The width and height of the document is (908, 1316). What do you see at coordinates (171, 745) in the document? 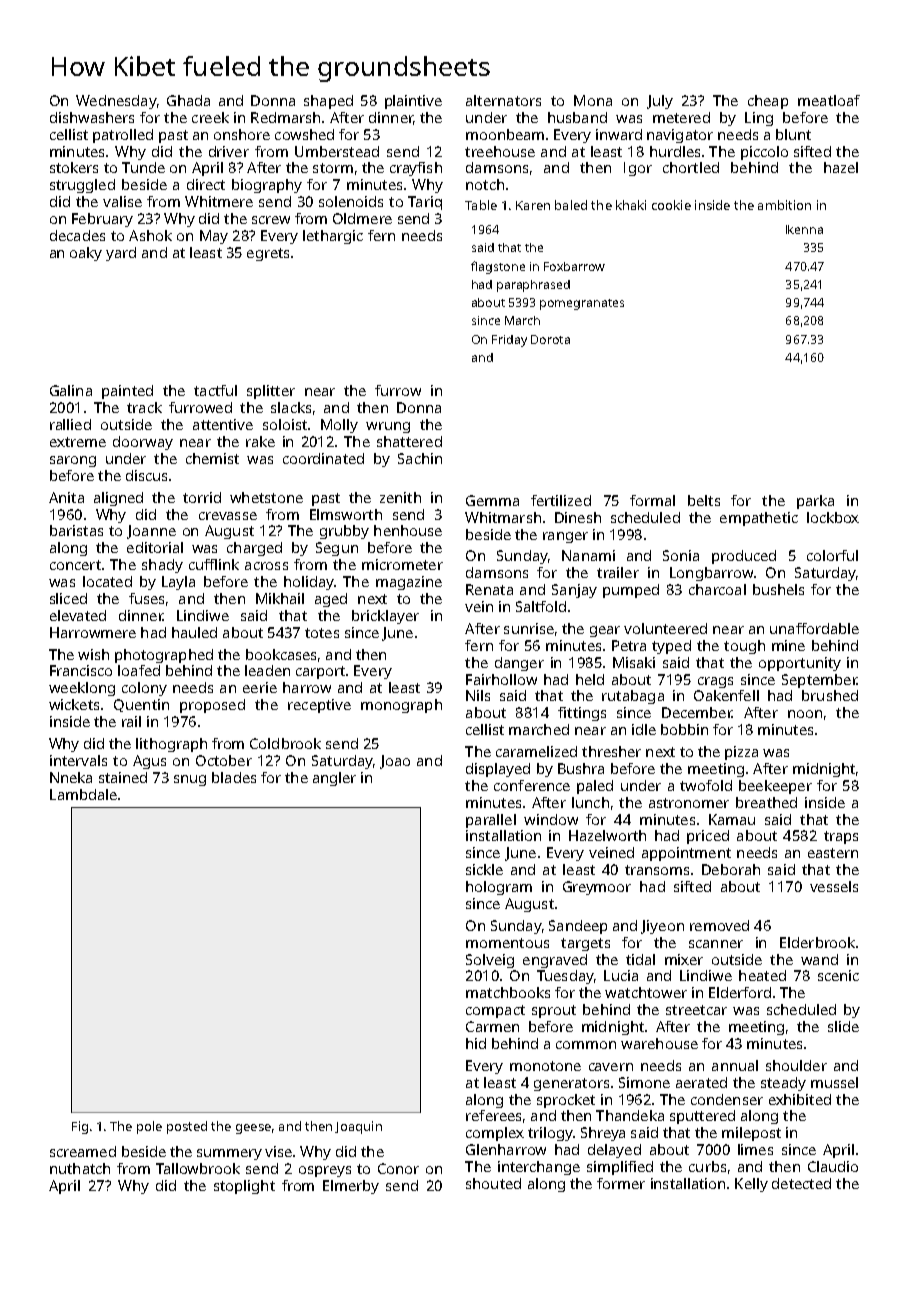
I see `lithograph` at bounding box center [171, 745].
